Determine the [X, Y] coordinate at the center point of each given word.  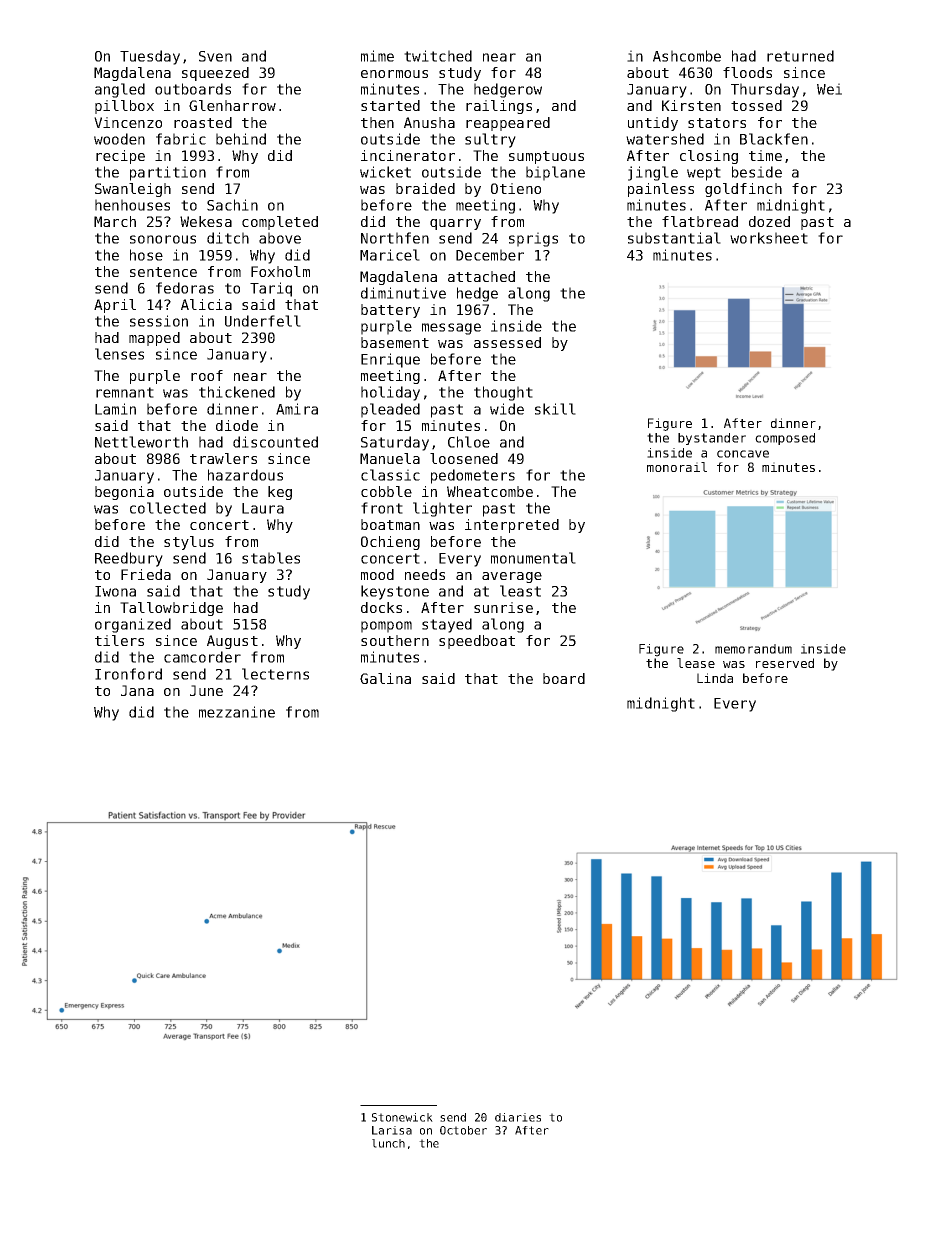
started [390, 105]
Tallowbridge [171, 609]
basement [395, 342]
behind [241, 139]
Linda [715, 678]
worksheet [769, 238]
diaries [518, 1117]
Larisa [392, 1130]
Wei [829, 89]
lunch [388, 1143]
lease [696, 663]
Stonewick [402, 1117]
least [520, 591]
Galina [385, 678]
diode [237, 425]
